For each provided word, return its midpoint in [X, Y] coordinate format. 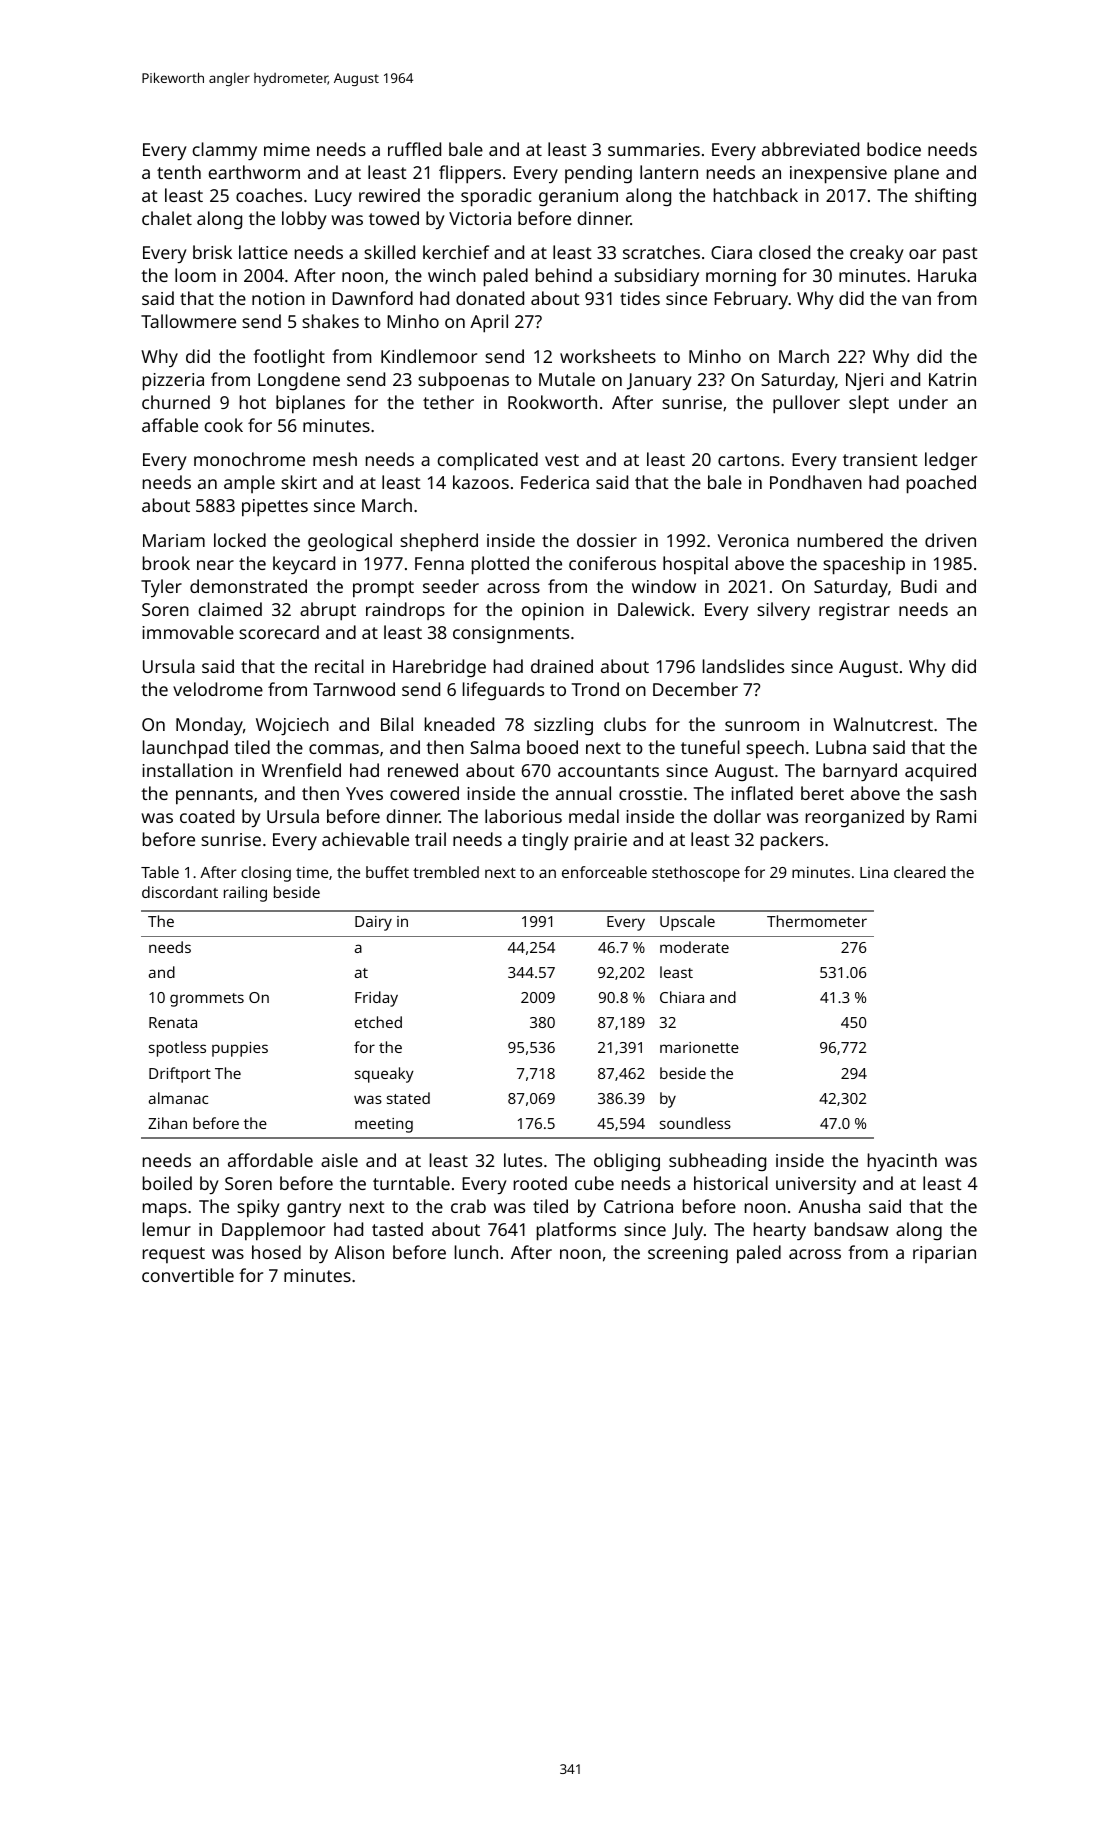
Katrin [952, 379]
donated [490, 298]
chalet [167, 218]
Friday [376, 999]
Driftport [180, 1075]
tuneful [710, 747]
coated [207, 816]
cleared [919, 872]
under [923, 402]
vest [562, 460]
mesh [335, 459]
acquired [940, 772]
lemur [167, 1229]
